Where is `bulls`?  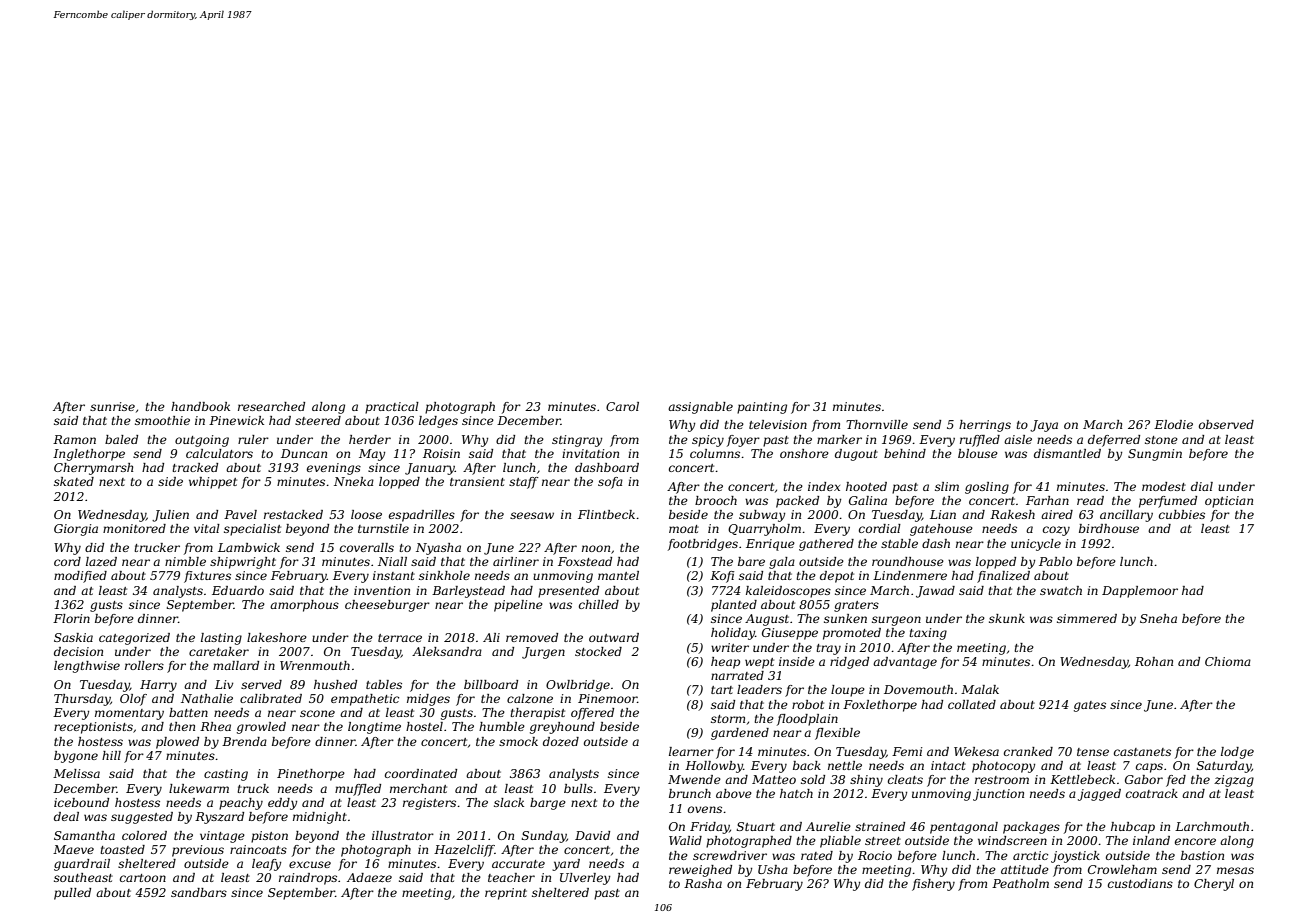
bulls is located at coordinates (578, 788).
